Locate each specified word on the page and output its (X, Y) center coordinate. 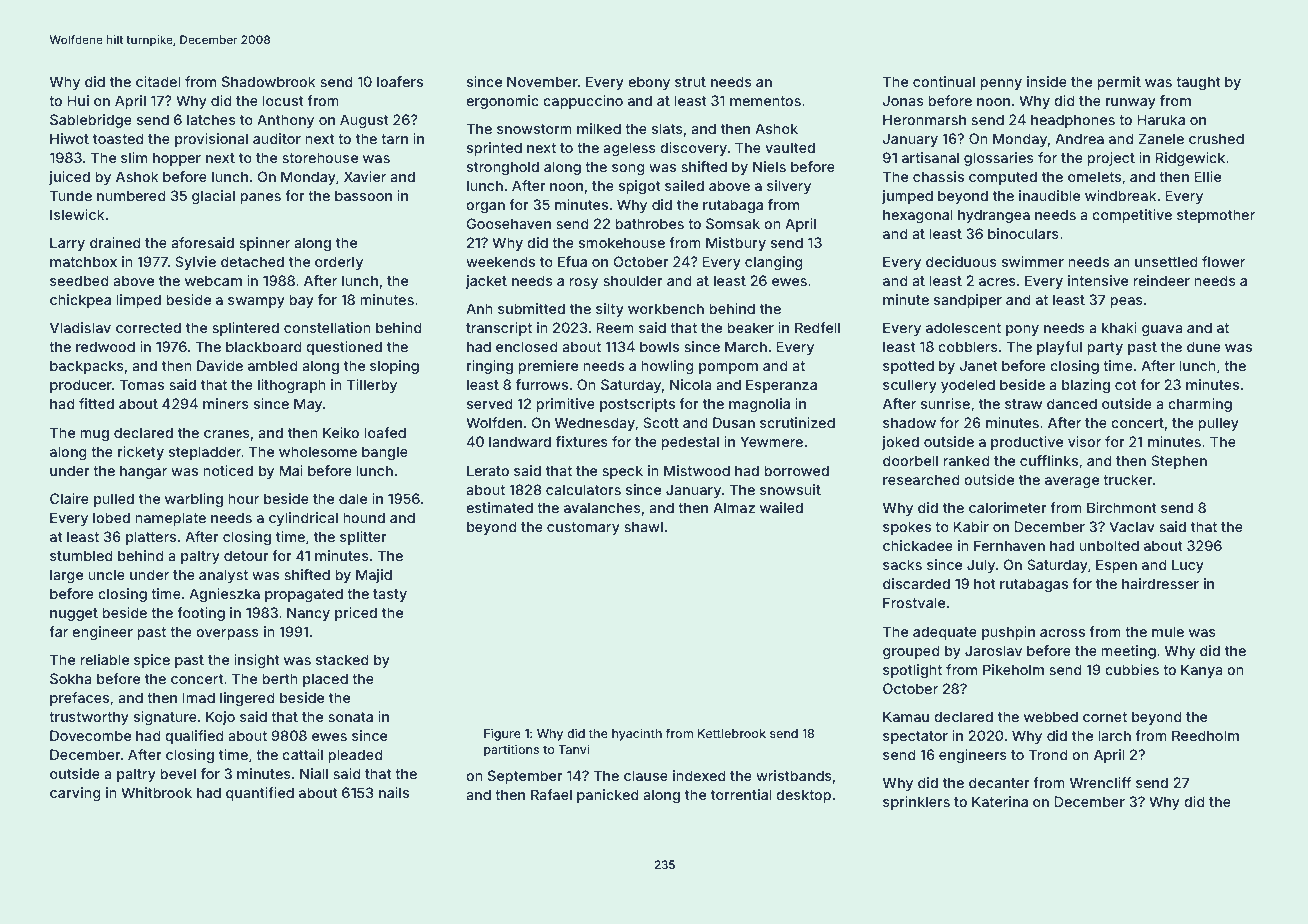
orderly (339, 263)
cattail (302, 754)
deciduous (961, 261)
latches (211, 119)
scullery (910, 386)
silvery (789, 187)
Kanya (1201, 671)
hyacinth (637, 734)
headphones (1073, 121)
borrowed (796, 470)
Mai (291, 470)
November (542, 81)
